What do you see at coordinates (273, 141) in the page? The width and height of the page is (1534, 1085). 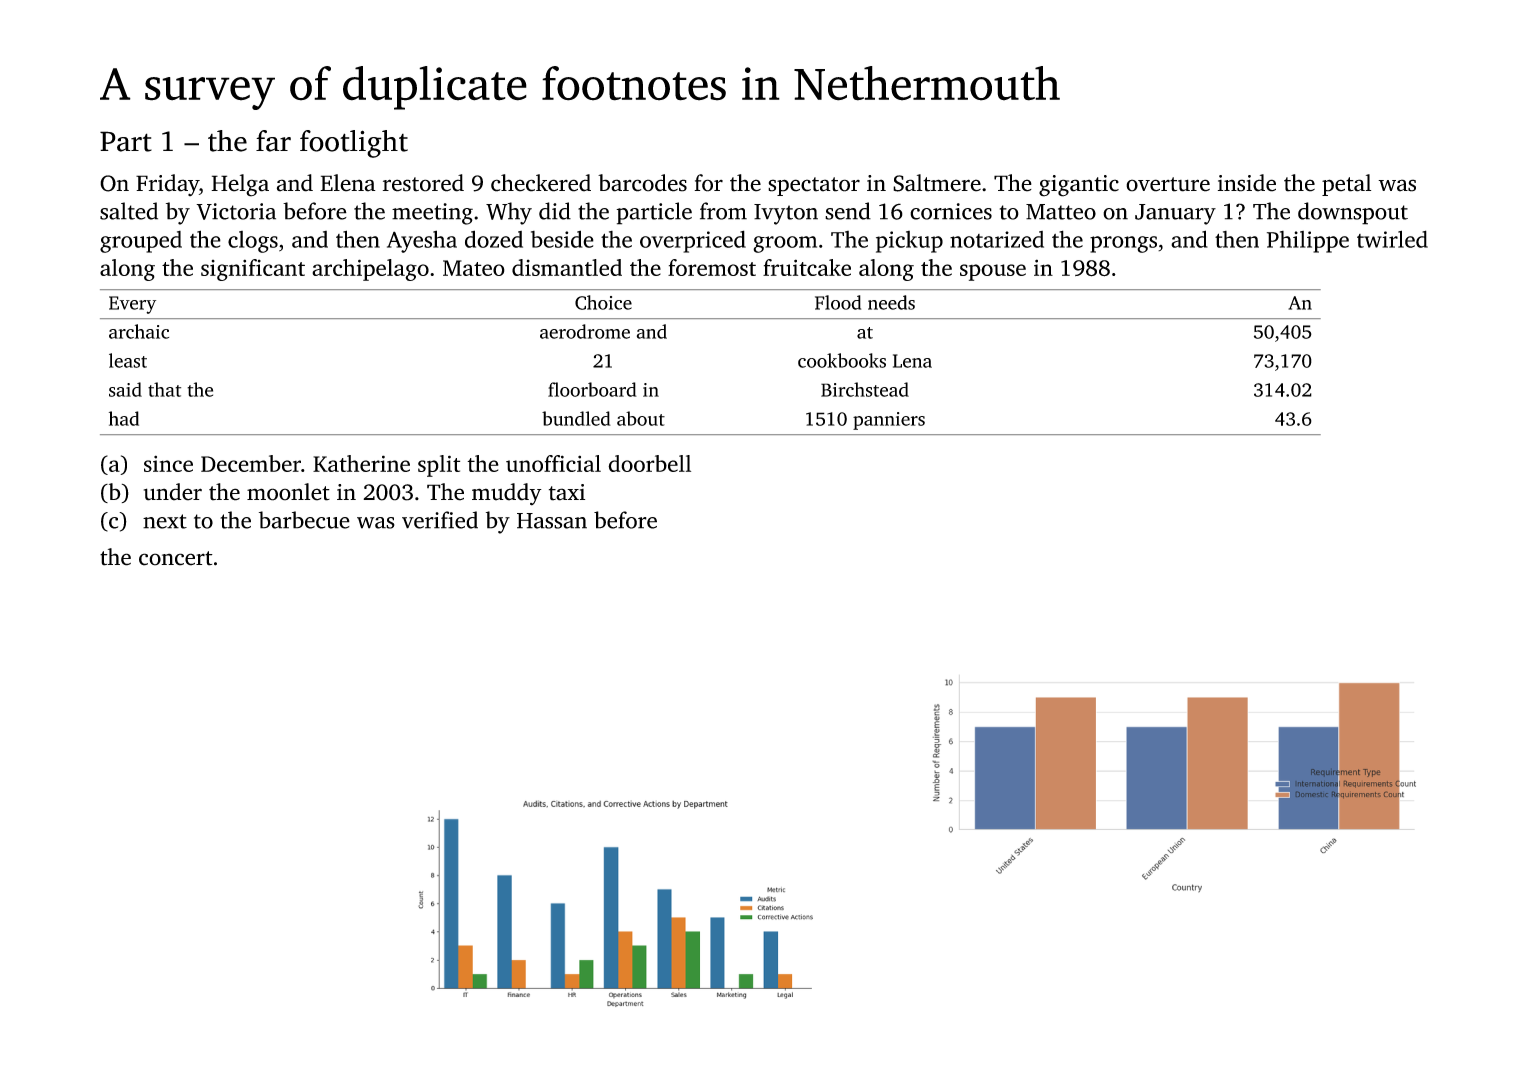 I see `far` at bounding box center [273, 141].
